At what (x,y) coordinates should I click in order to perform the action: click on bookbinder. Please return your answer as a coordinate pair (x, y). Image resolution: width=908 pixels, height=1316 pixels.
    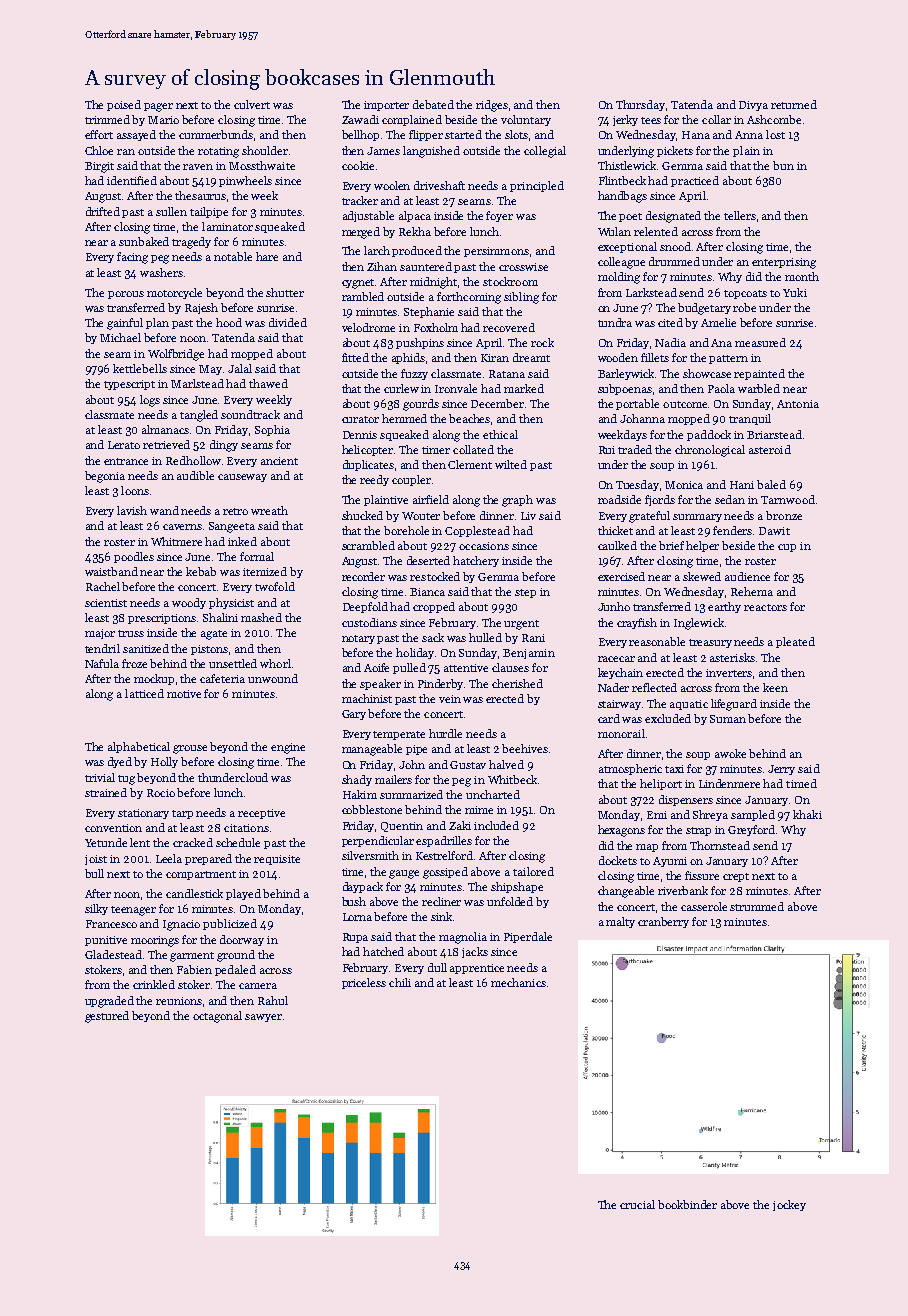
    Looking at the image, I should click on (687, 1204).
